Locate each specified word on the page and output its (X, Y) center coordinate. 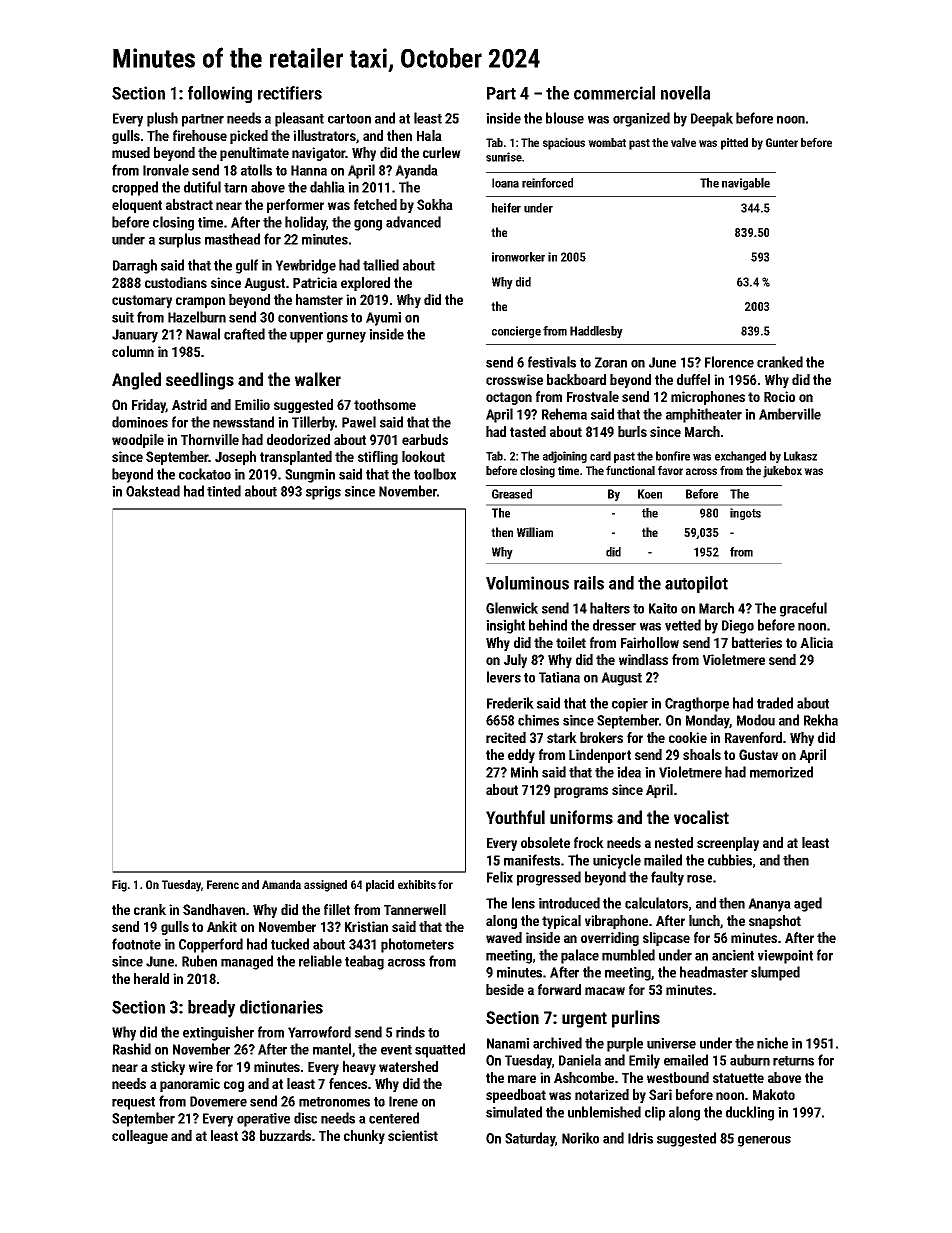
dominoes (140, 422)
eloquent (137, 206)
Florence (729, 362)
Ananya (769, 905)
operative (263, 1120)
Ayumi (383, 319)
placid (380, 886)
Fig (119, 886)
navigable (746, 184)
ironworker (518, 257)
